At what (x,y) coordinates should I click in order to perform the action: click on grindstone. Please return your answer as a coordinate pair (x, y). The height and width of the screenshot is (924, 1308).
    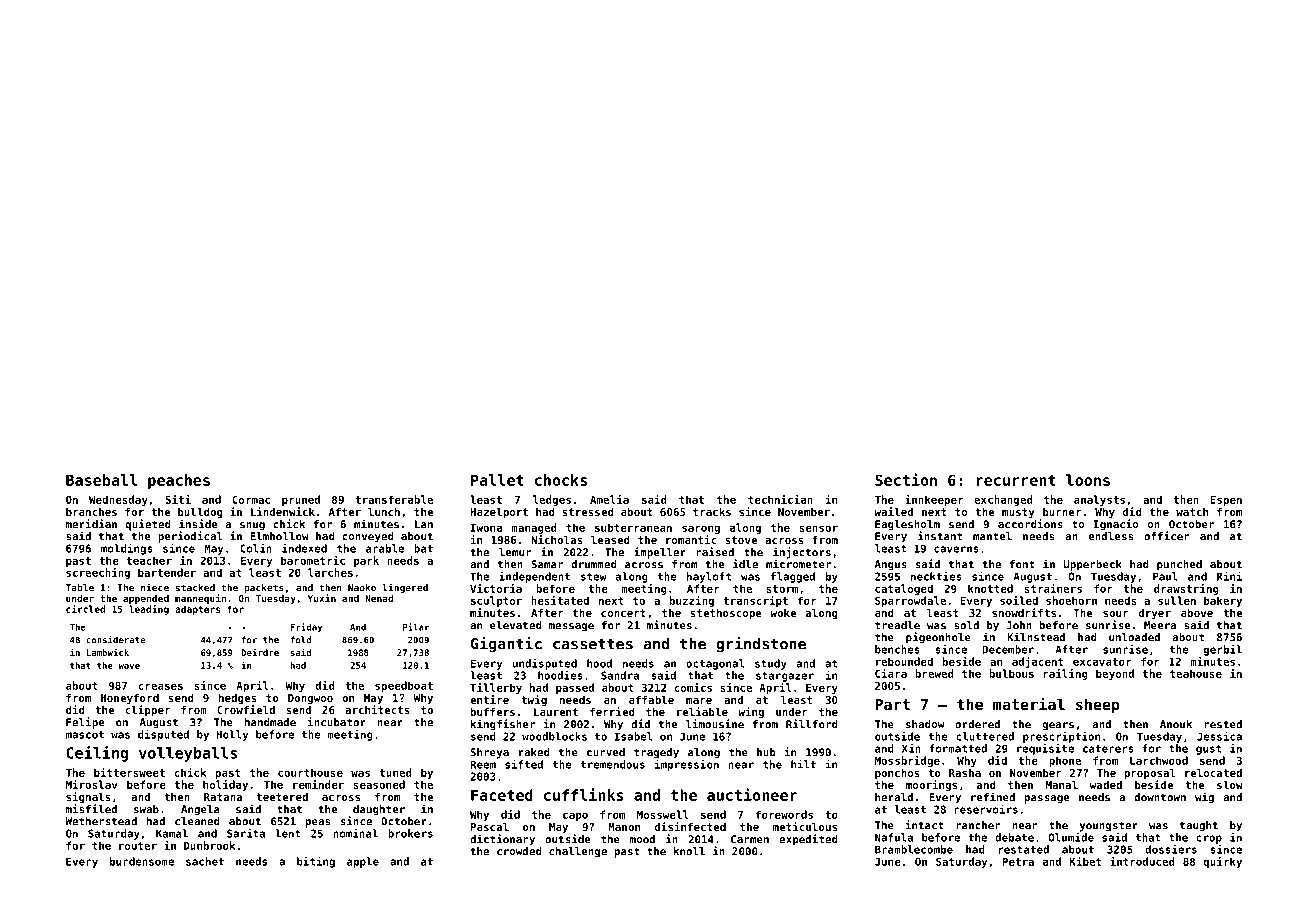
    Looking at the image, I should click on (761, 645).
